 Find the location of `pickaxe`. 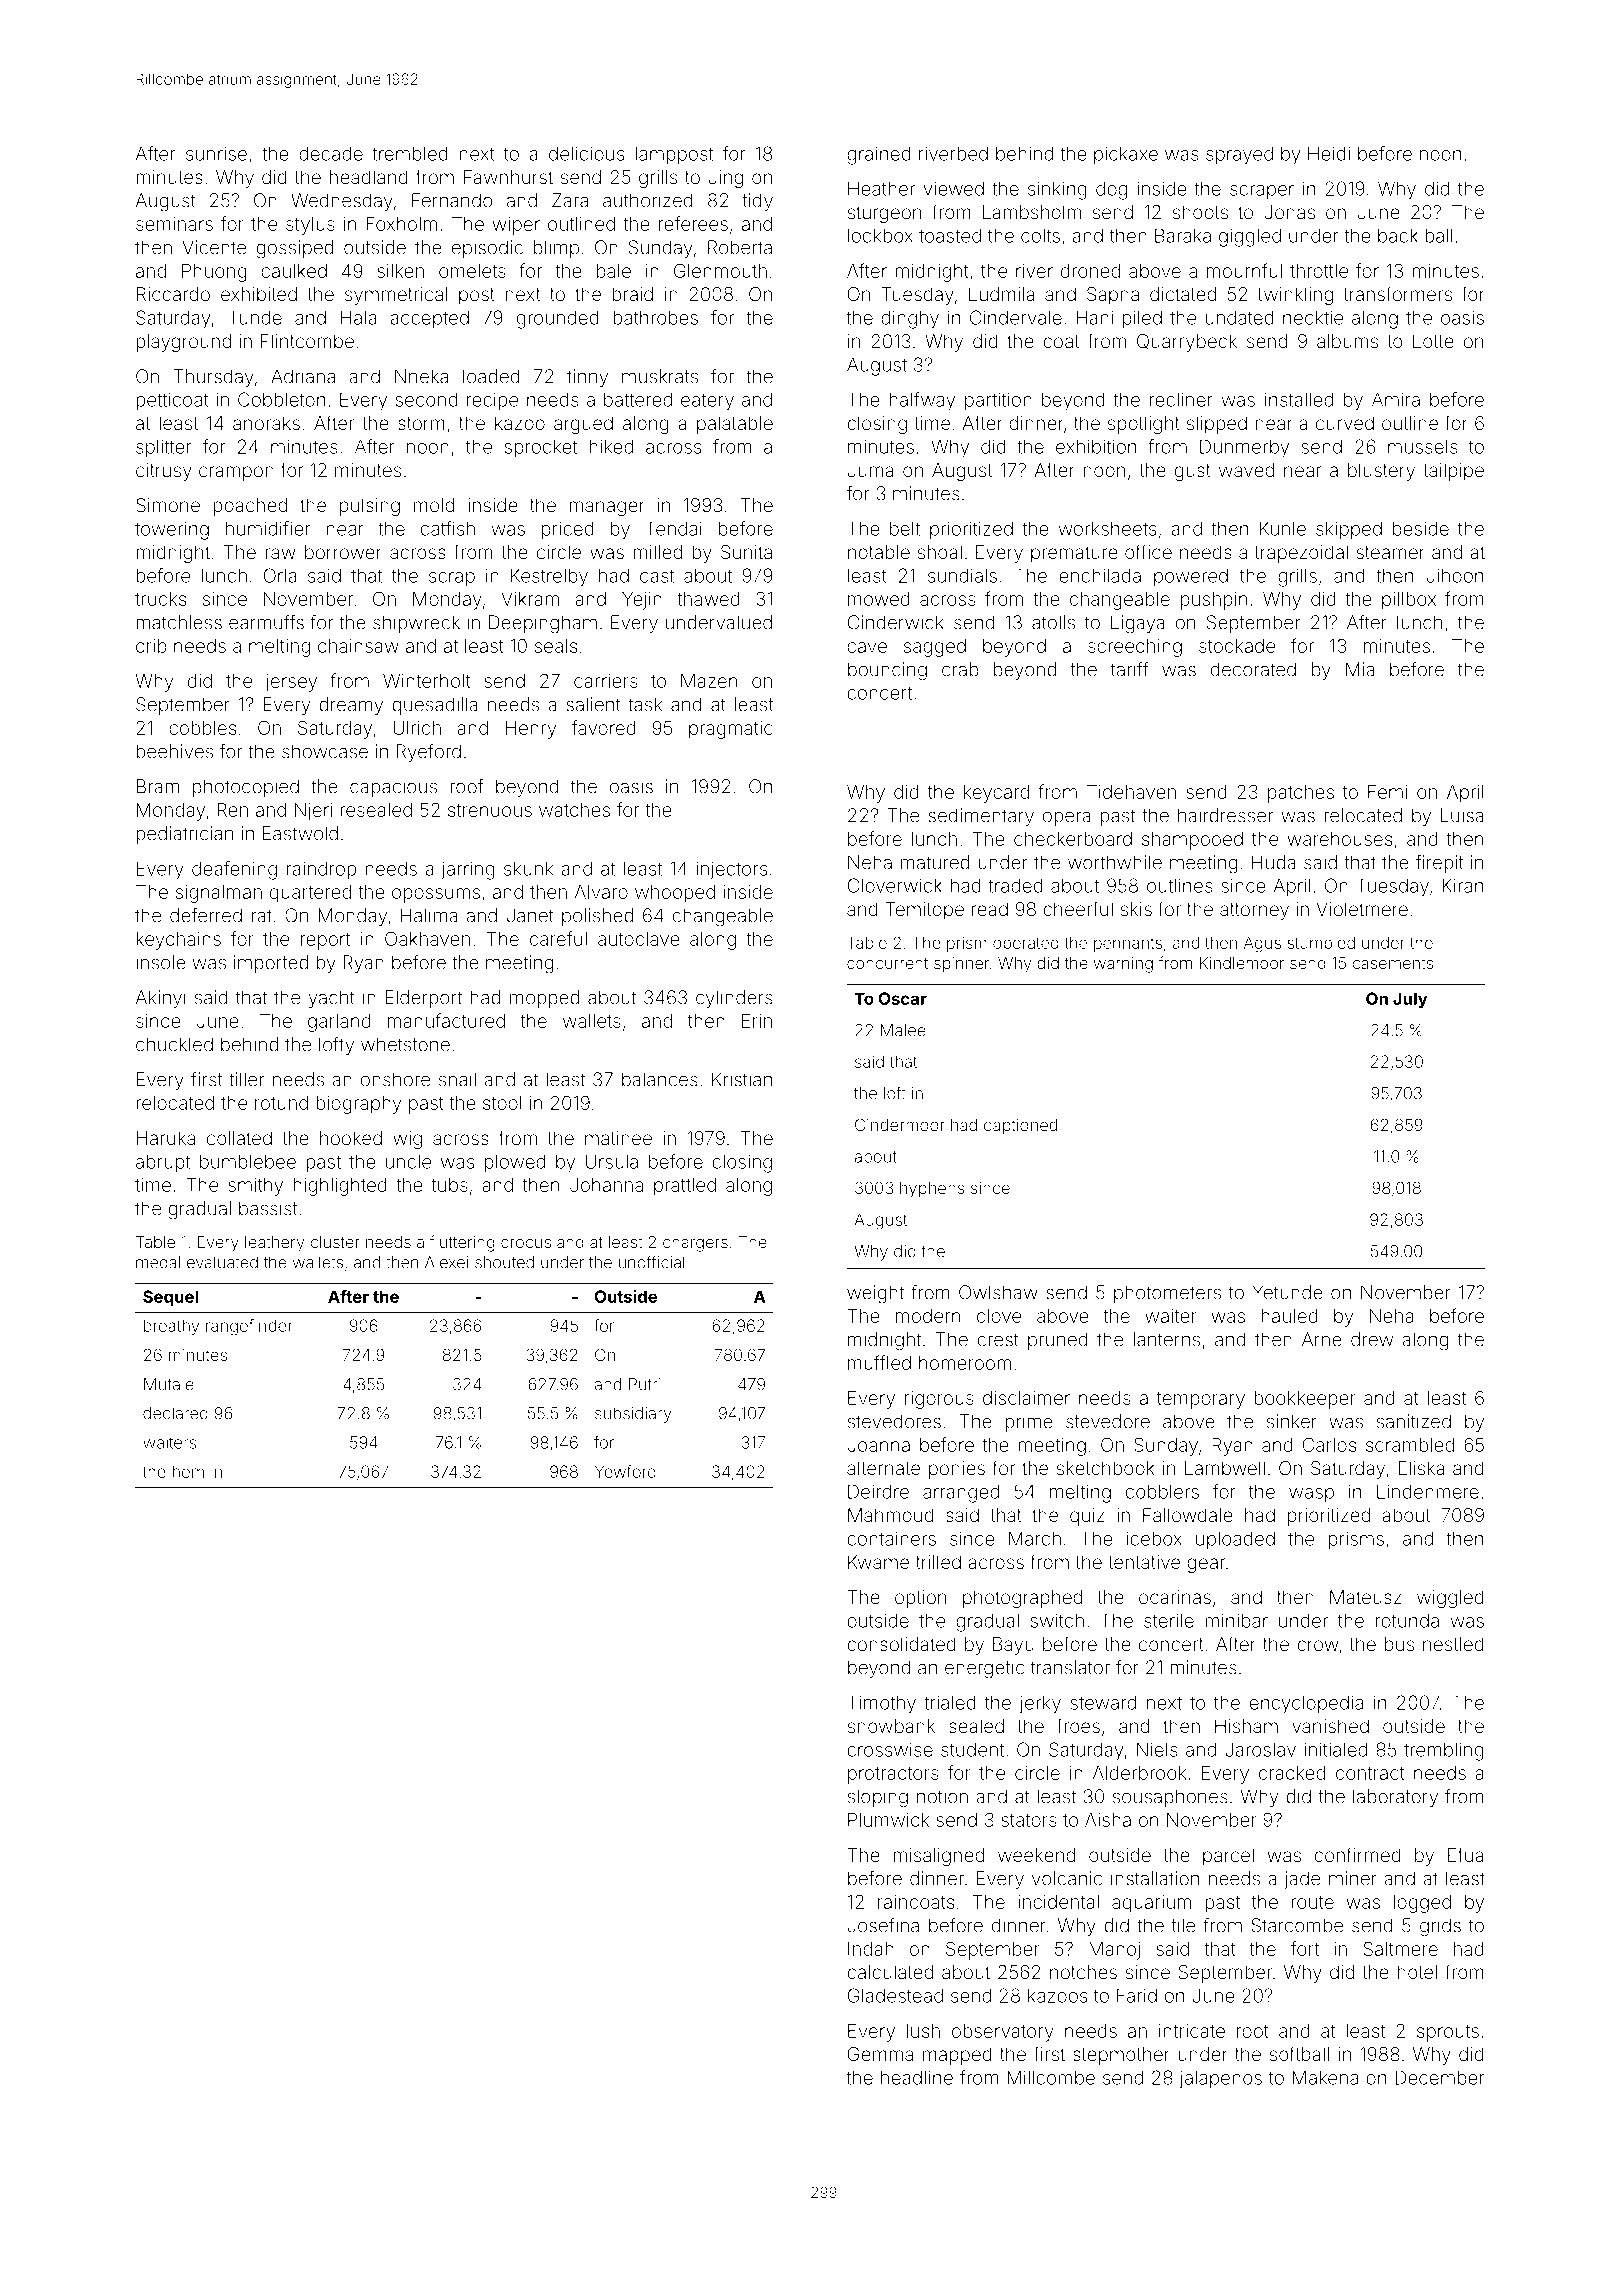

pickaxe is located at coordinates (1126, 155).
